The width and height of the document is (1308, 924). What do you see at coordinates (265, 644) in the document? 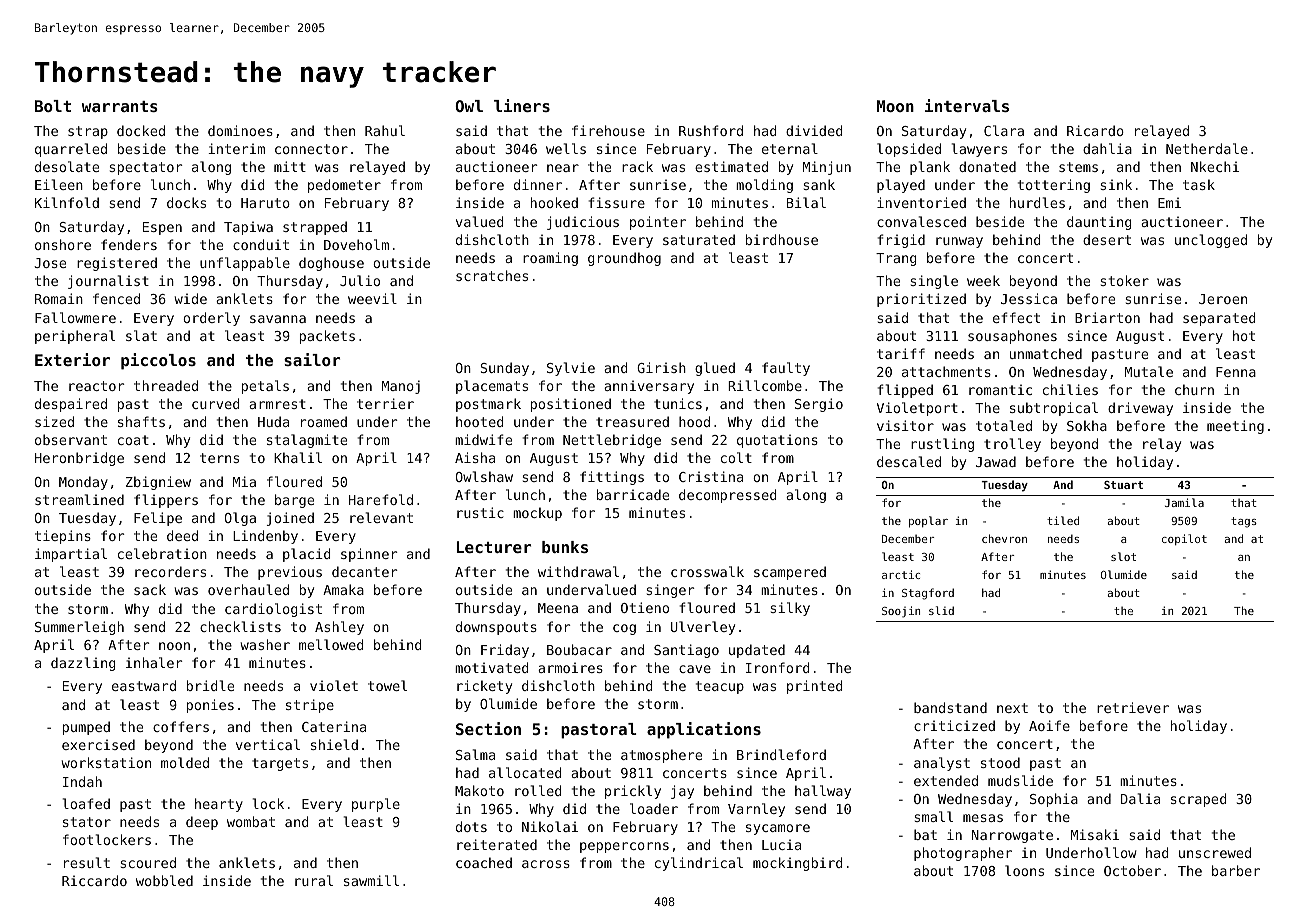
I see `washer` at bounding box center [265, 644].
